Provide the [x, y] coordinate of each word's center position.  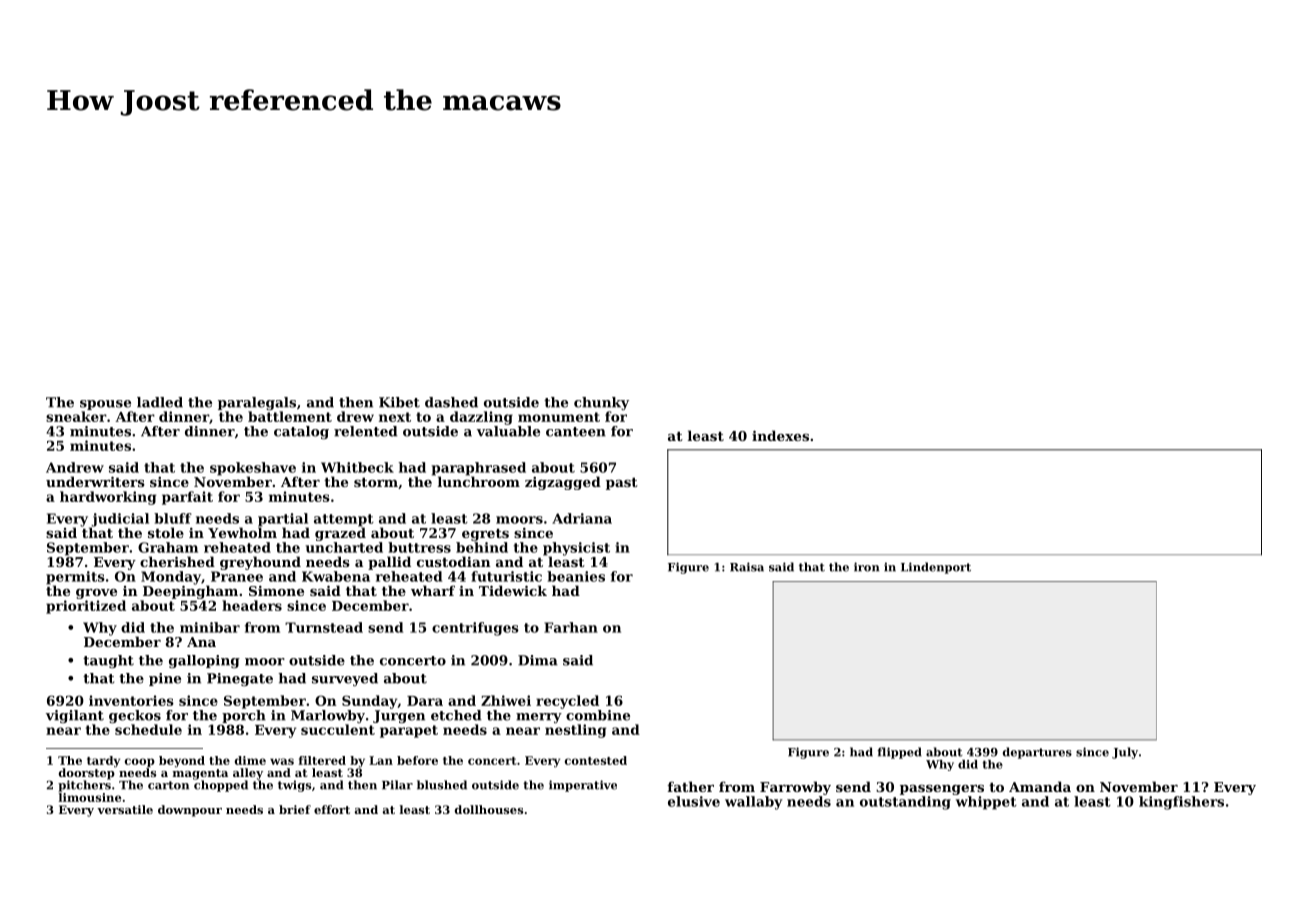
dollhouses [489, 809]
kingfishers [1181, 803]
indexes [780, 435]
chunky [601, 403]
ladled [160, 402]
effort [332, 809]
